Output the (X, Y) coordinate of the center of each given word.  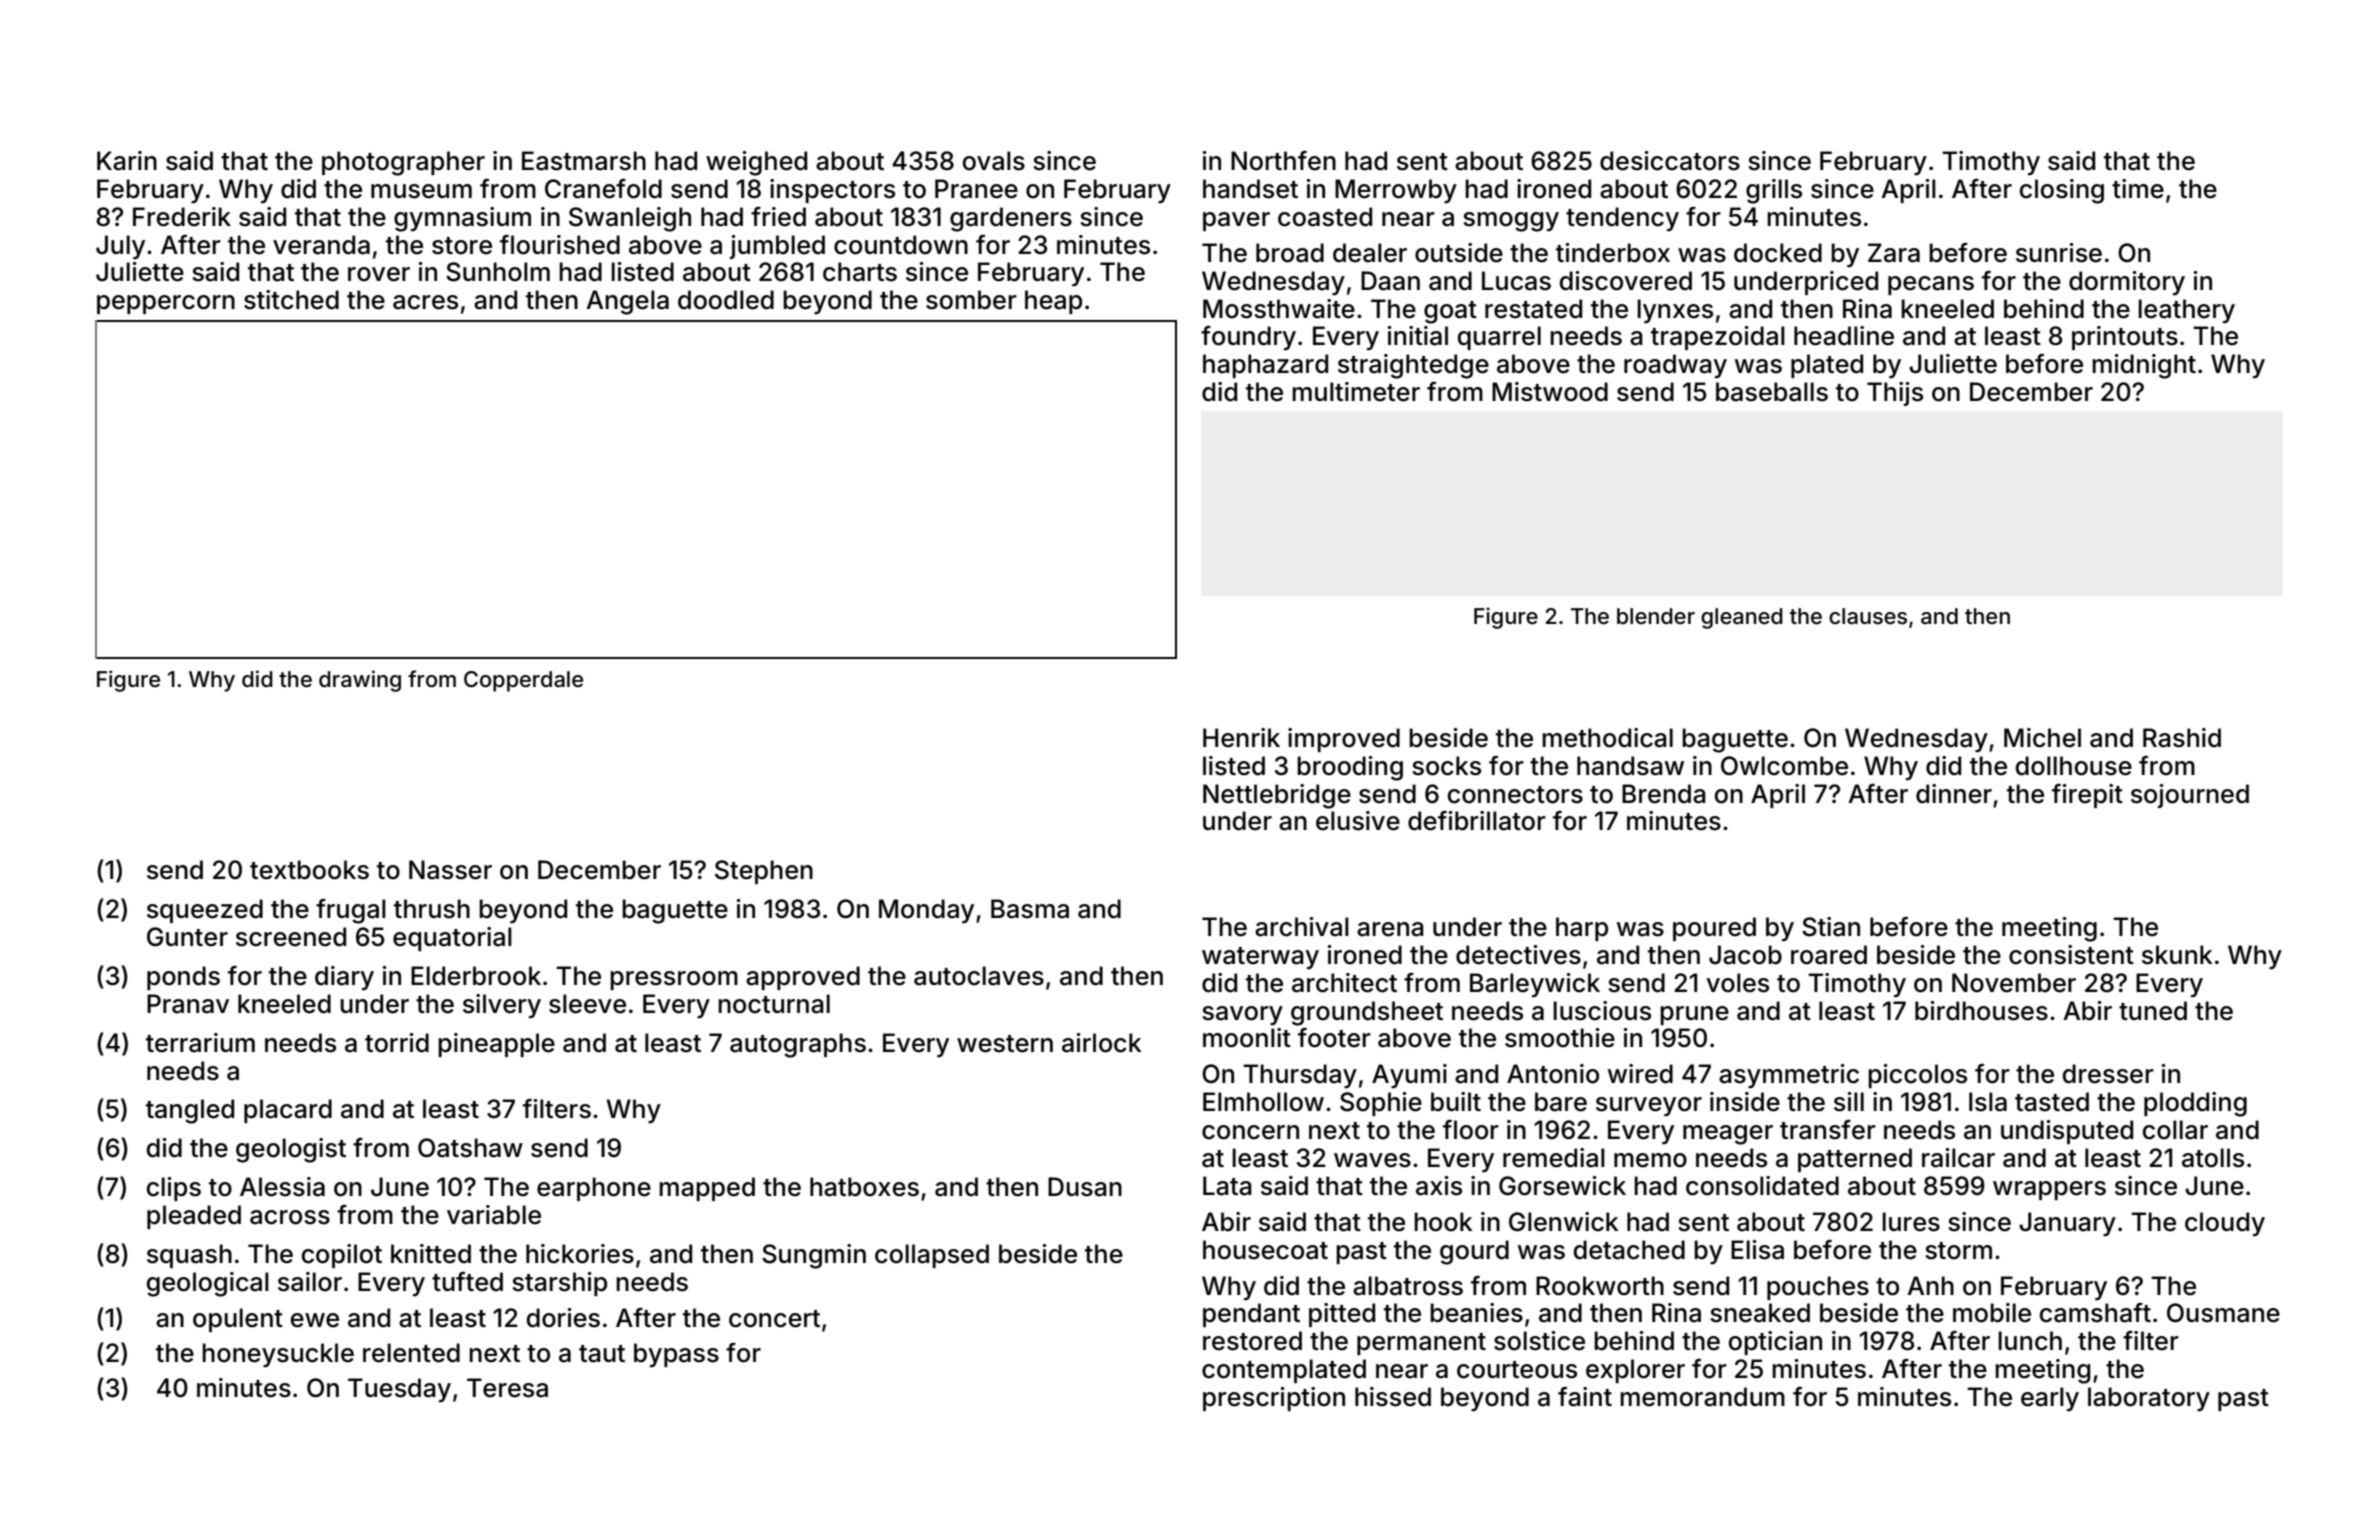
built (1456, 1102)
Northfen (1283, 161)
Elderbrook (476, 976)
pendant (1251, 1315)
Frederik (182, 217)
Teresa (507, 1388)
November (2014, 983)
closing (2062, 191)
